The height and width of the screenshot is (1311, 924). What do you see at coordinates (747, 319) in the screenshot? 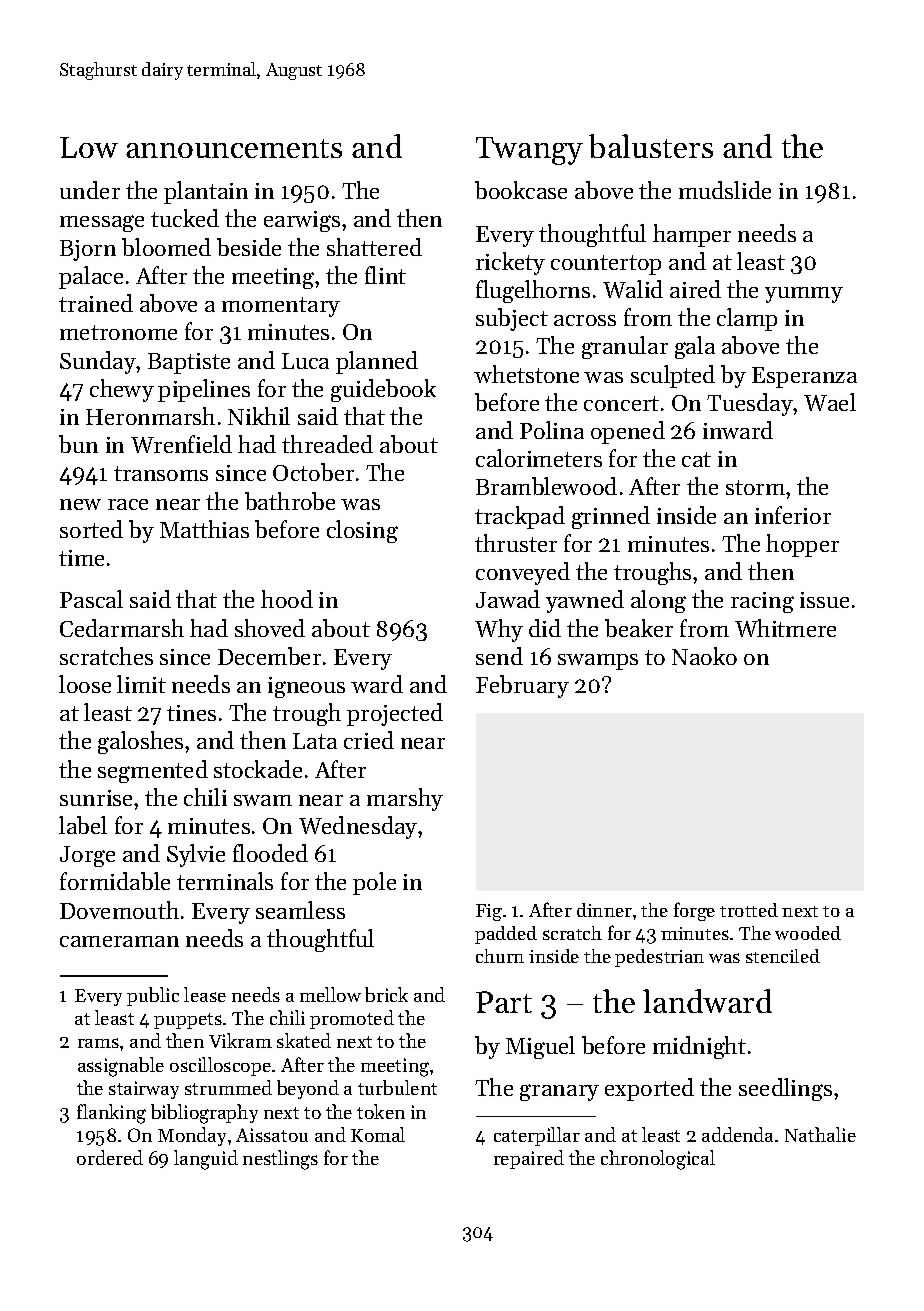
I see `clamp` at bounding box center [747, 319].
